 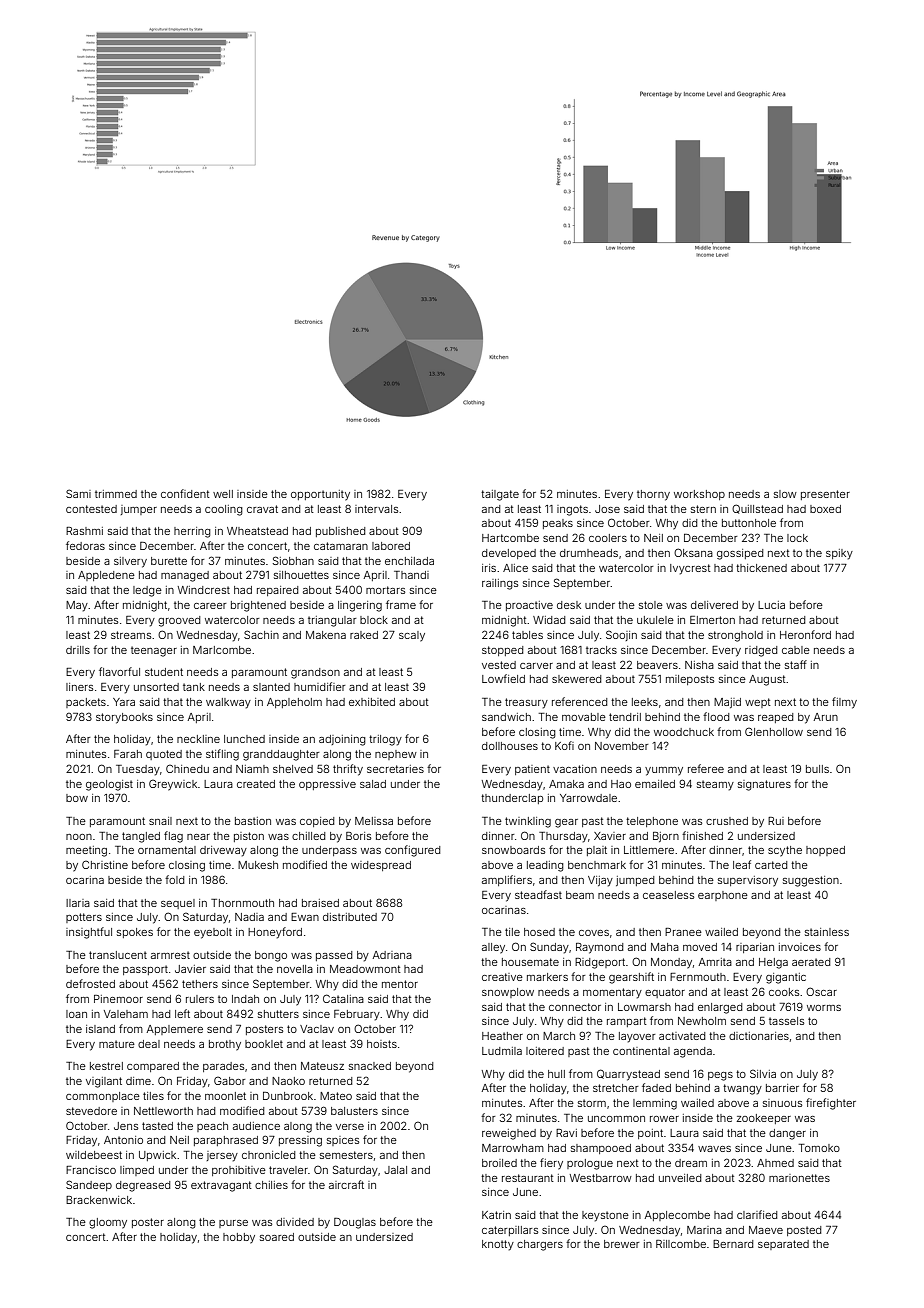 What do you see at coordinates (783, 1245) in the image?
I see `separated` at bounding box center [783, 1245].
